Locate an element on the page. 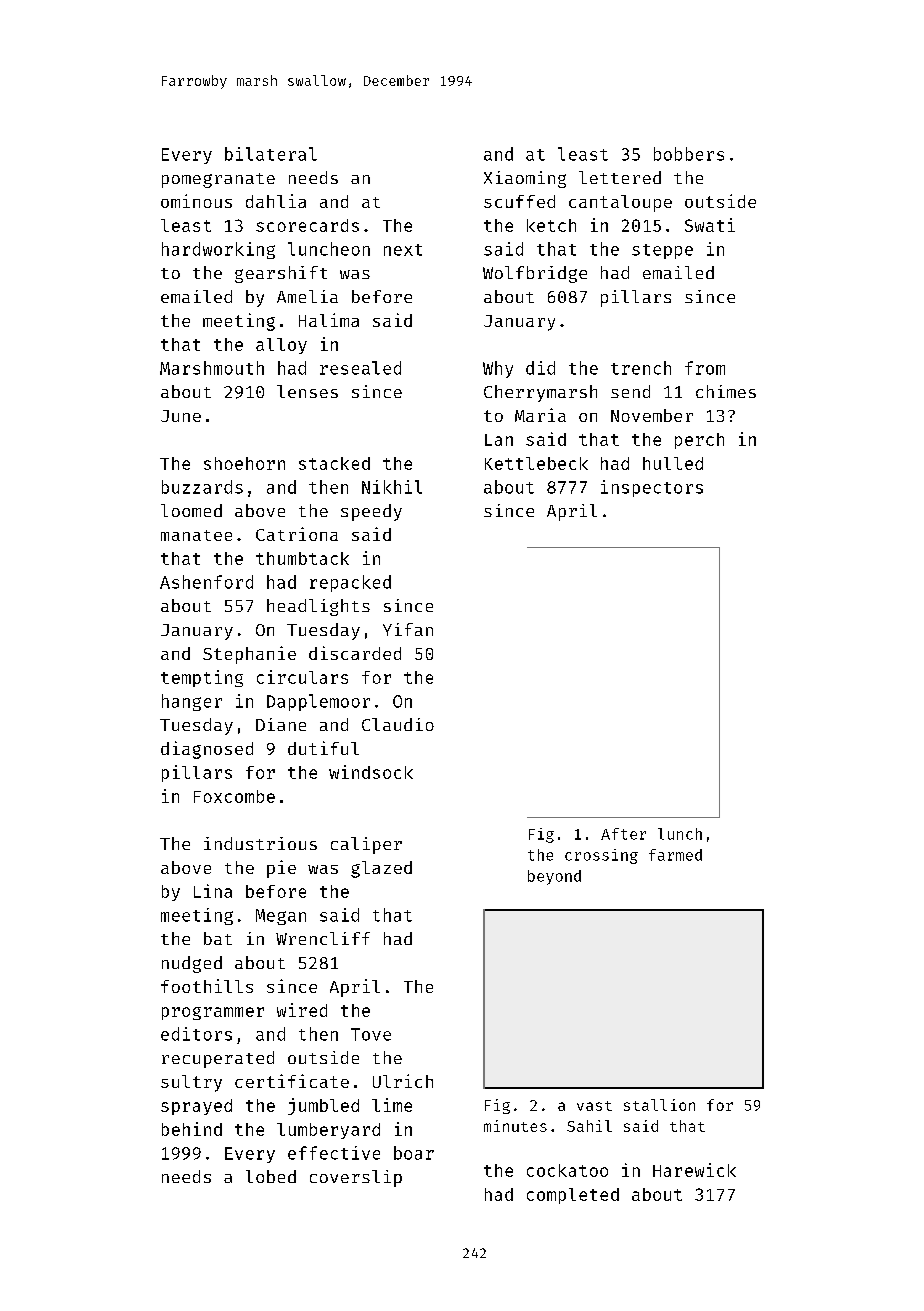  resealed is located at coordinates (360, 368).
